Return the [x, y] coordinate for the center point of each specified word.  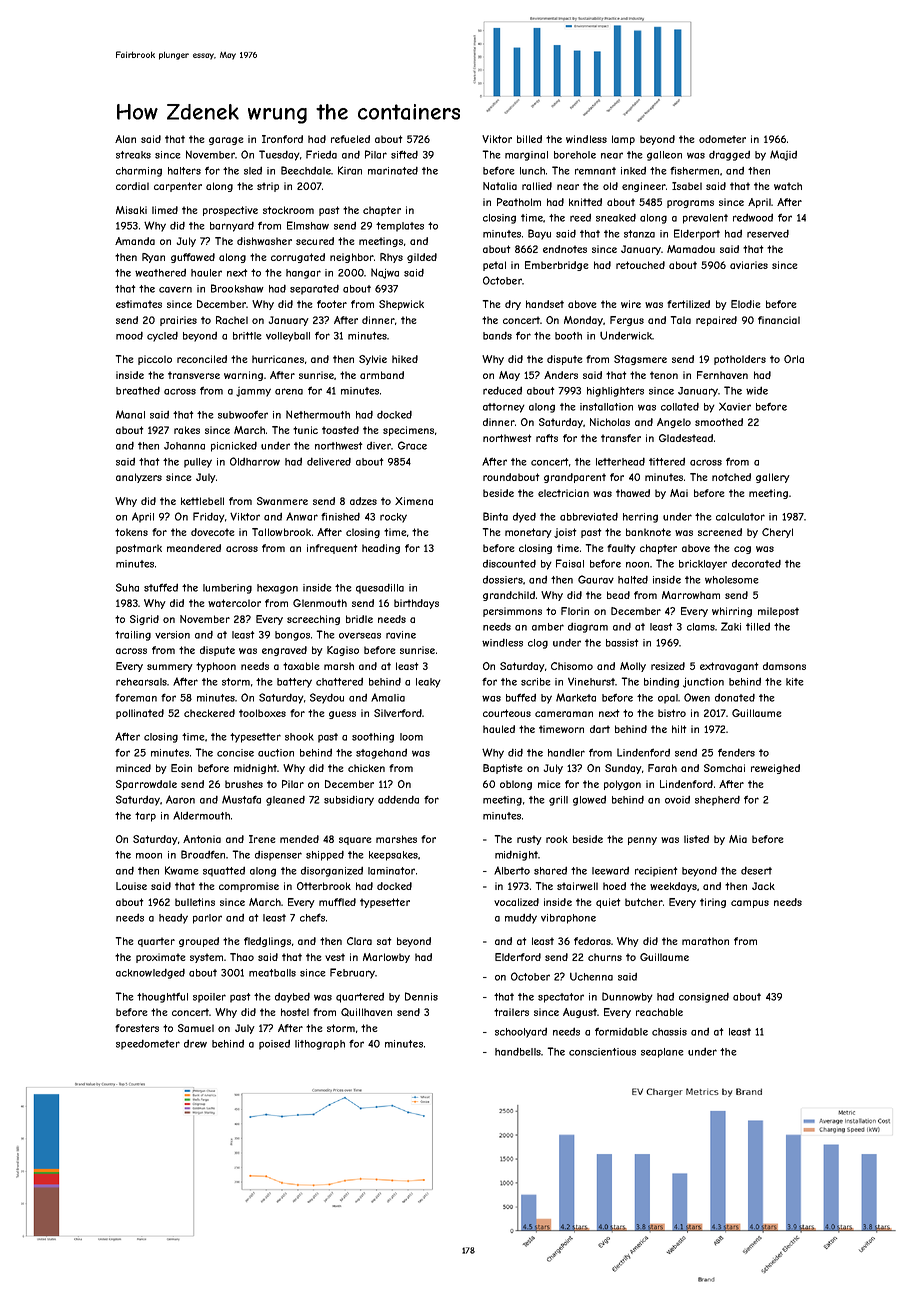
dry [513, 305]
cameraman [564, 714]
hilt [679, 729]
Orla [794, 359]
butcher [644, 902]
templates [400, 227]
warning [243, 376]
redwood [753, 217]
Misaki [131, 210]
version [172, 635]
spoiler [209, 998]
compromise [249, 887]
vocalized [516, 902]
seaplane [662, 1053]
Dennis [421, 996]
